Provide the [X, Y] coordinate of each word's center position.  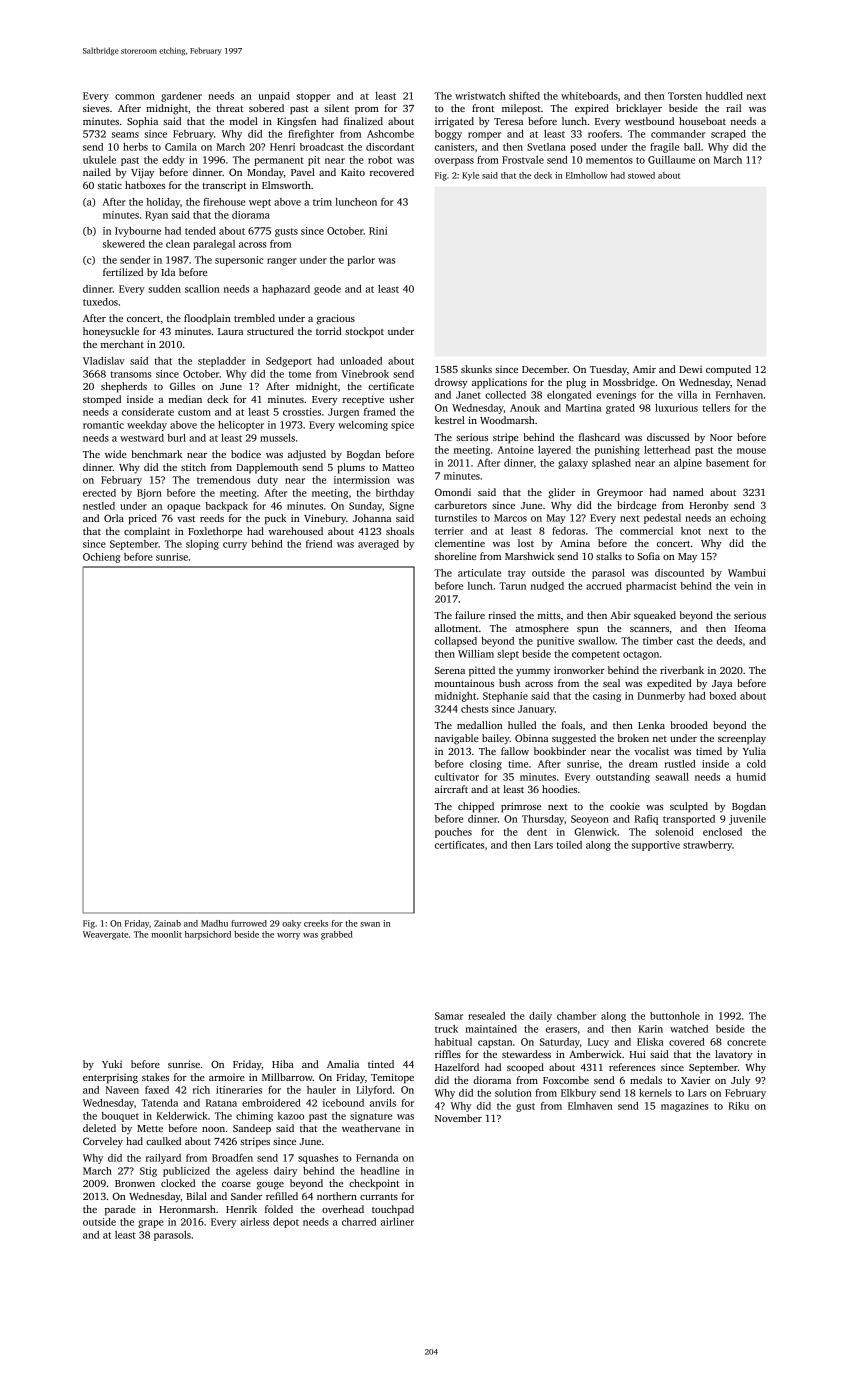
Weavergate [105, 935]
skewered [124, 244]
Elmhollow [587, 175]
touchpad [393, 1210]
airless [254, 1222]
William [476, 654]
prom [367, 111]
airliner [397, 1222]
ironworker [579, 670]
